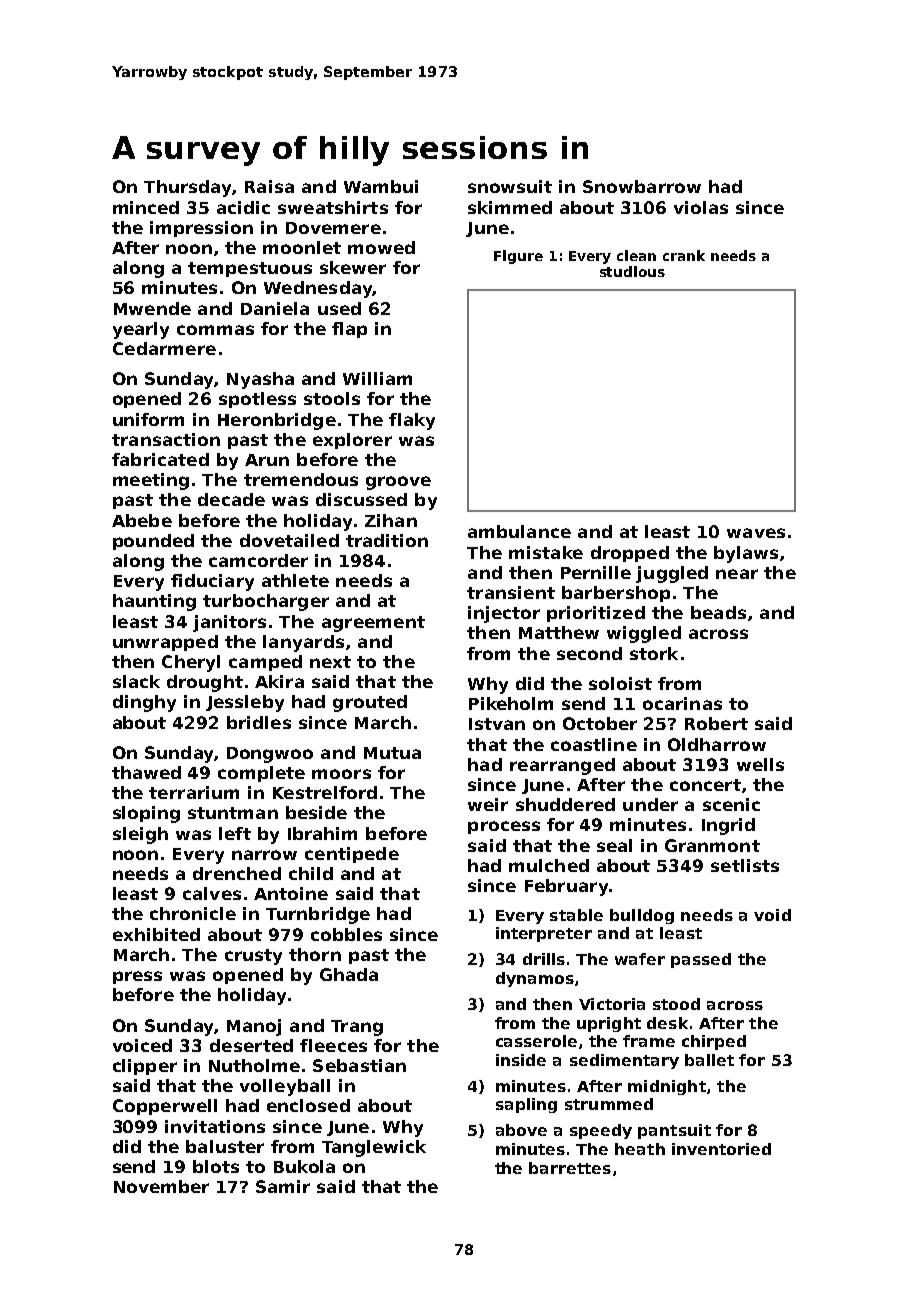 The width and height of the document is (908, 1316). Describe the element at coordinates (187, 188) in the document. I see `Thursday` at that location.
